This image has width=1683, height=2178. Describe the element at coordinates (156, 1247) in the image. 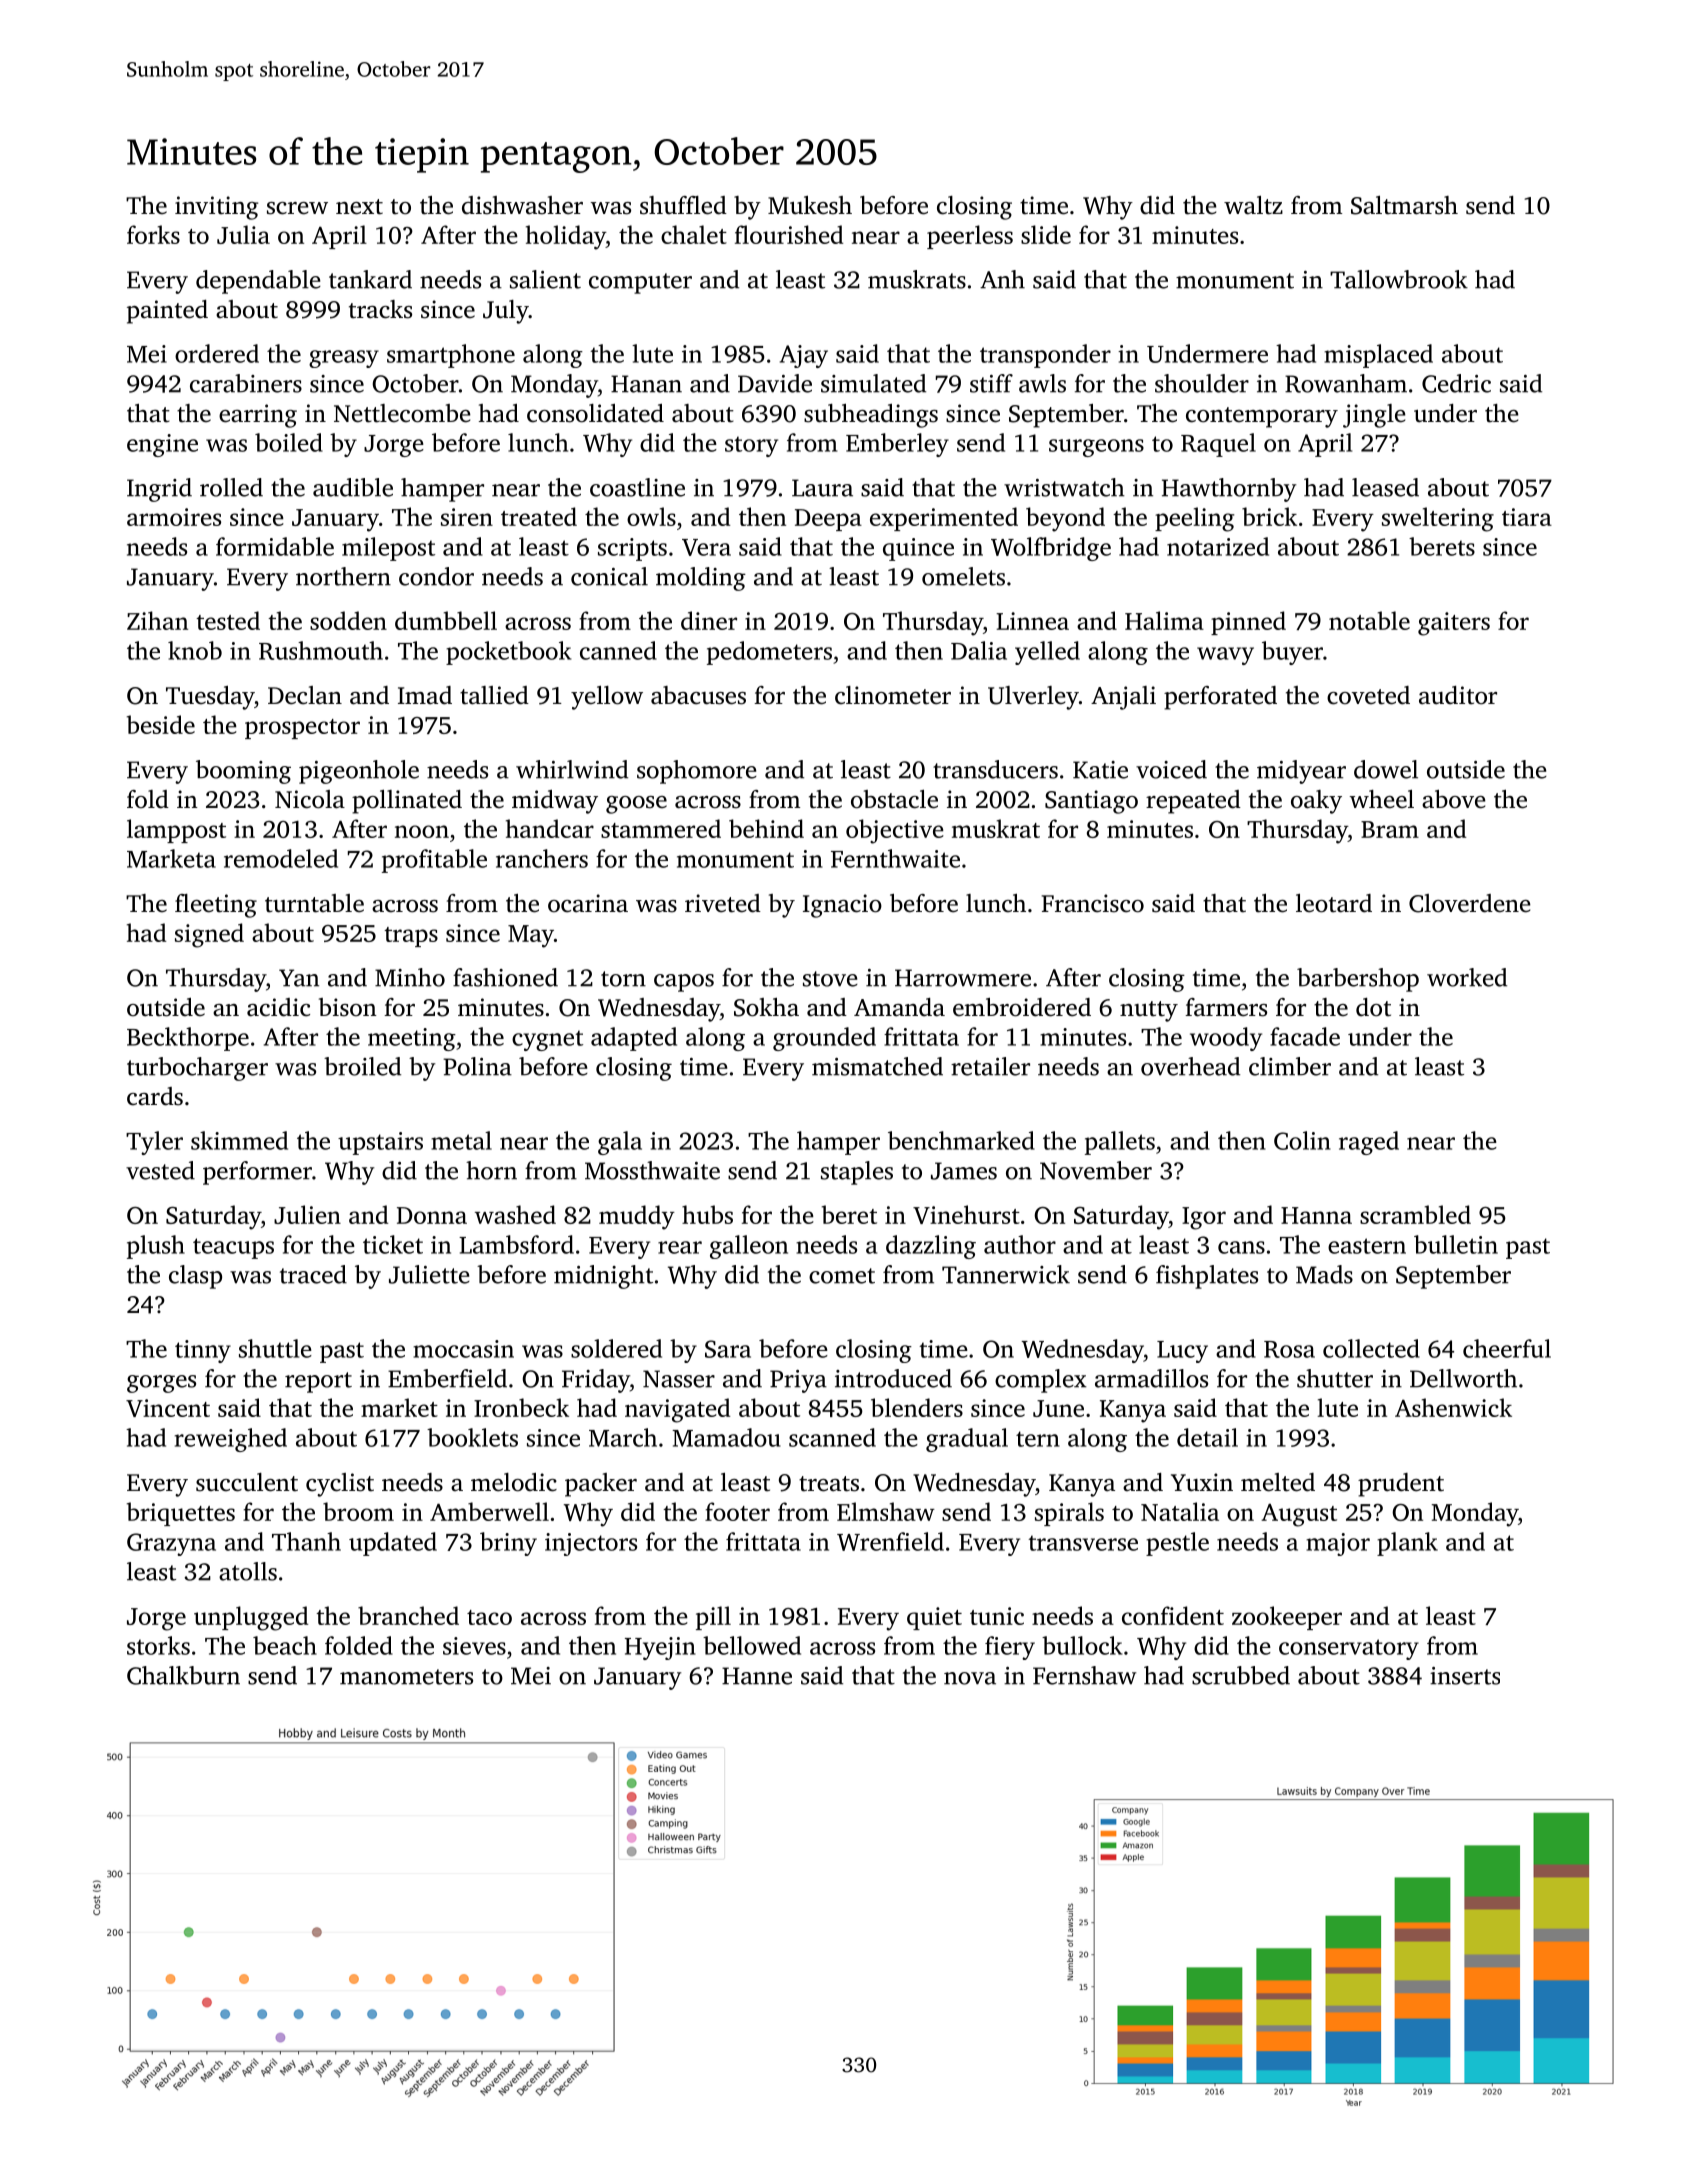

I see `plush` at that location.
